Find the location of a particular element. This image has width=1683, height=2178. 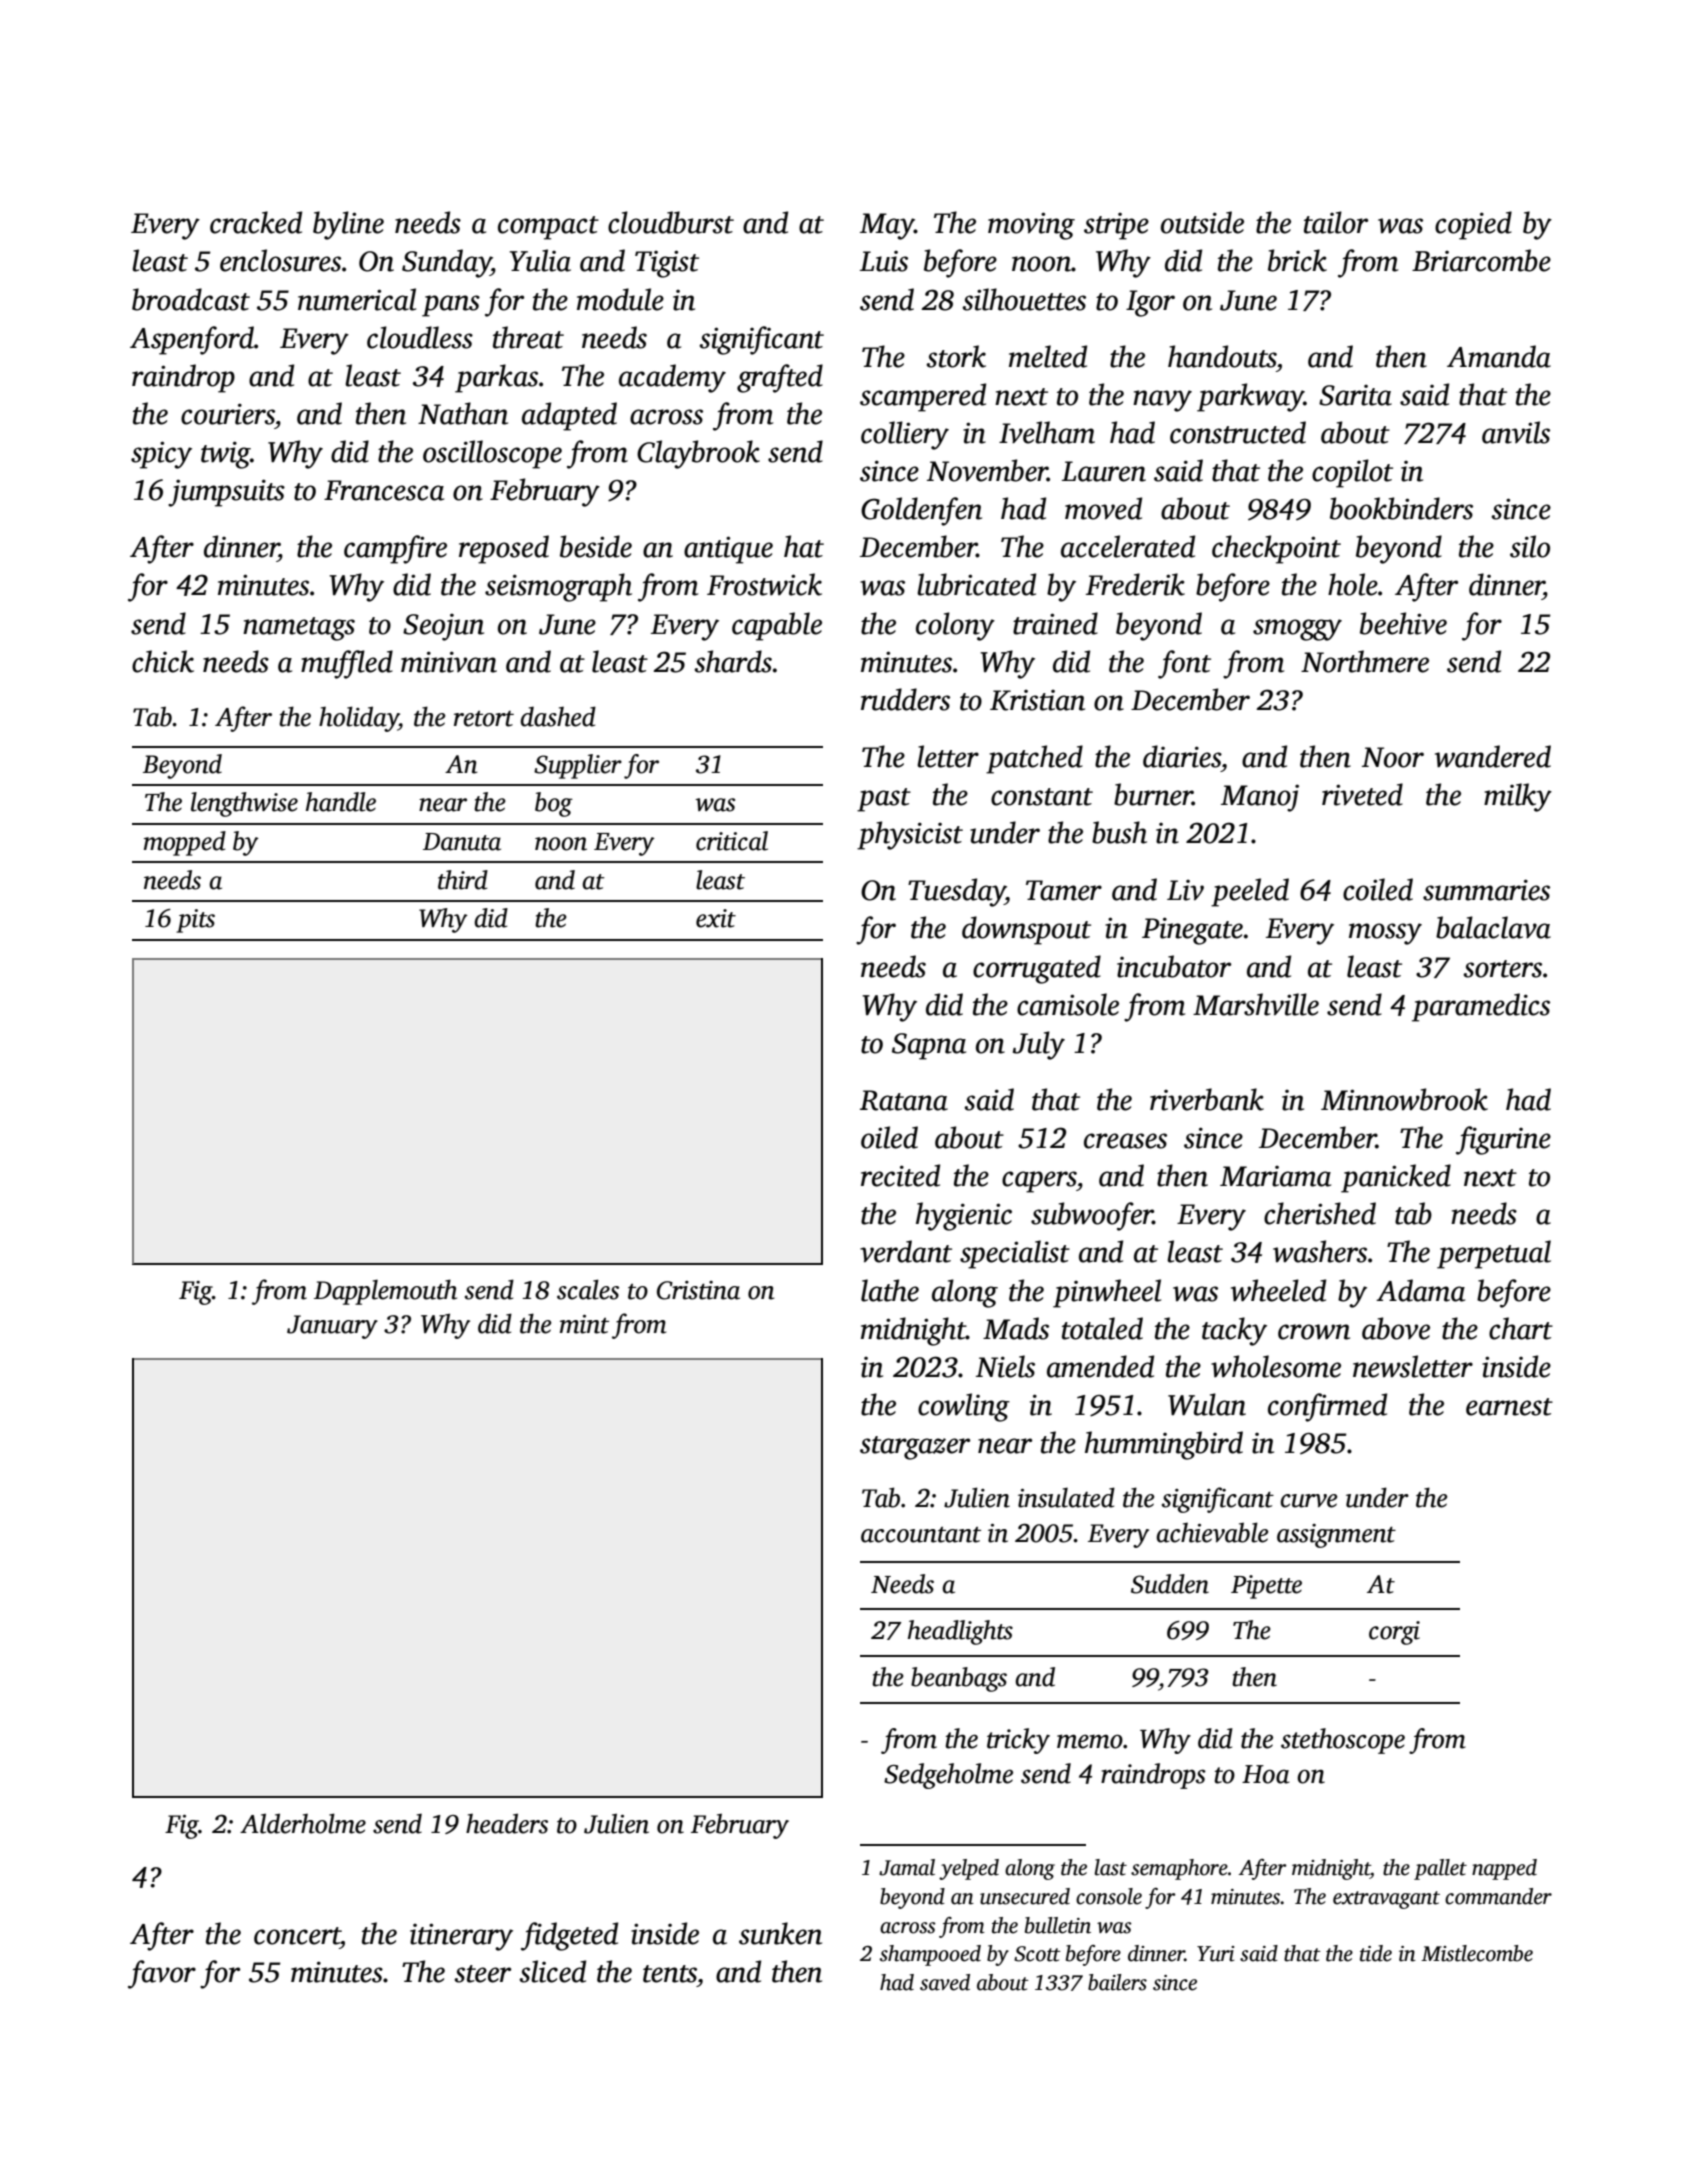

pits is located at coordinates (195, 921).
